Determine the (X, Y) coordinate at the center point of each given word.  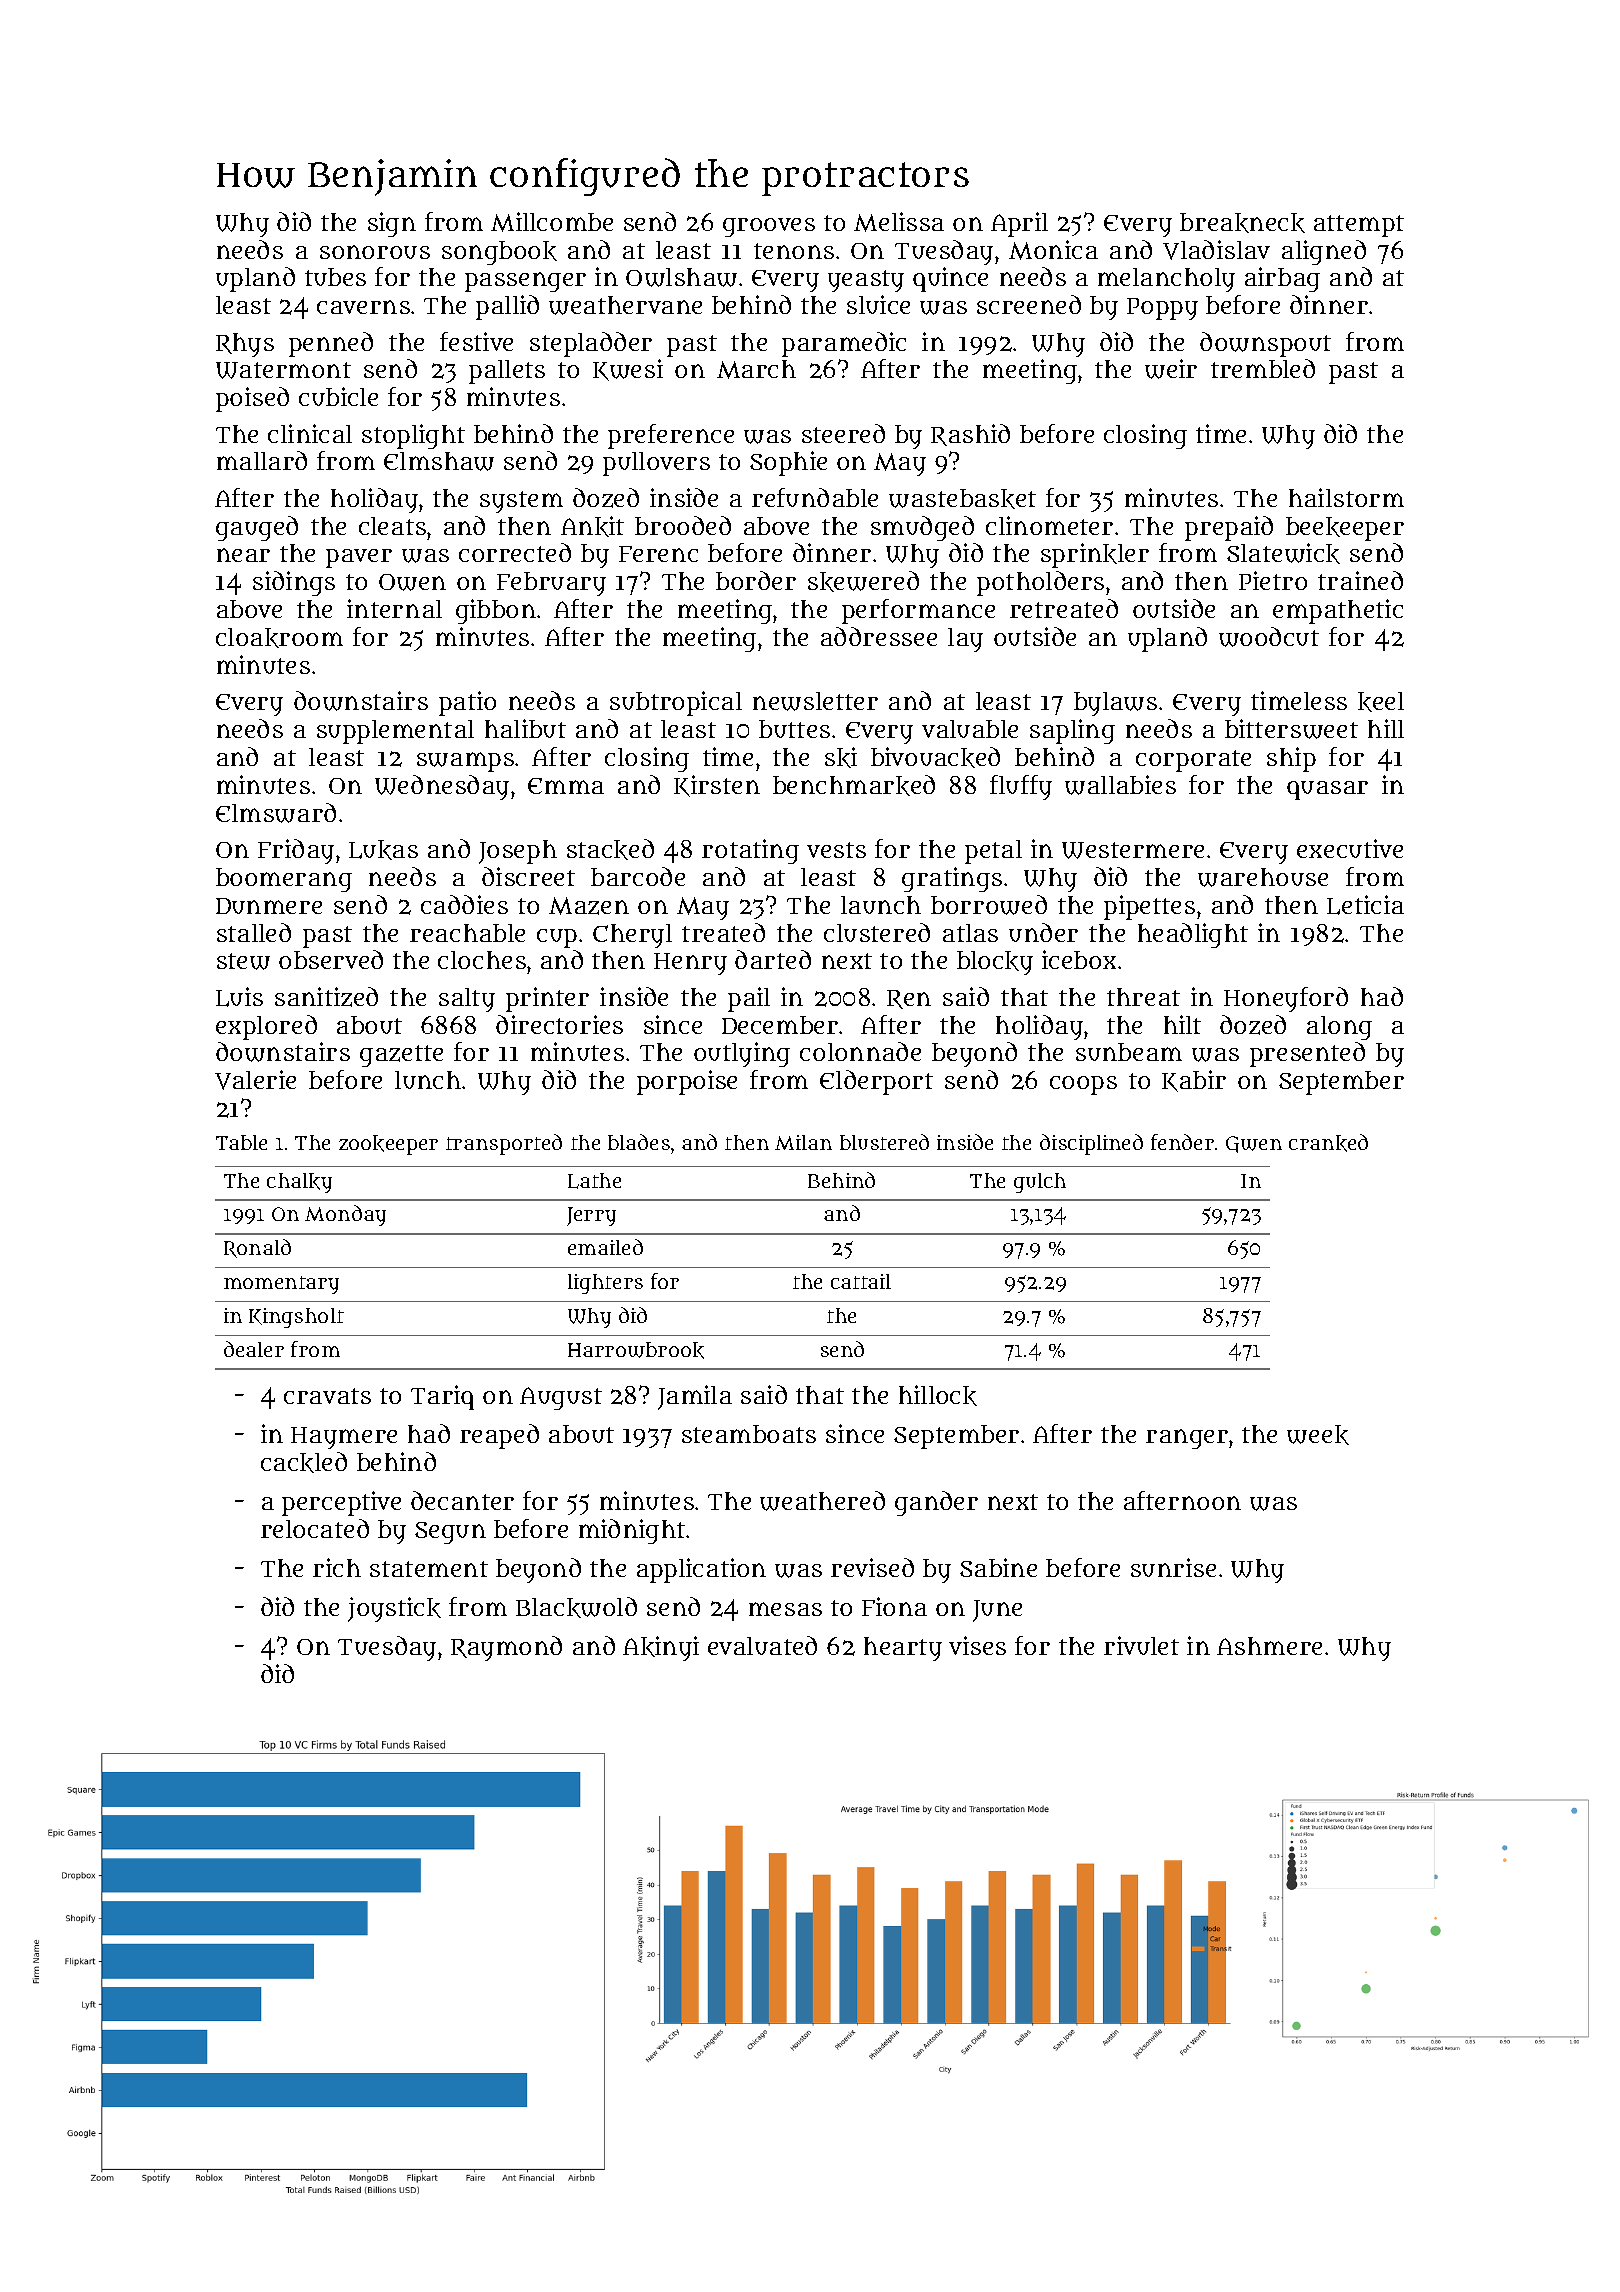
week (1318, 1435)
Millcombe (552, 222)
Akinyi (661, 1648)
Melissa (899, 222)
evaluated (762, 1645)
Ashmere (1269, 1646)
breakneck (1242, 223)
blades (639, 1142)
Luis (239, 997)
